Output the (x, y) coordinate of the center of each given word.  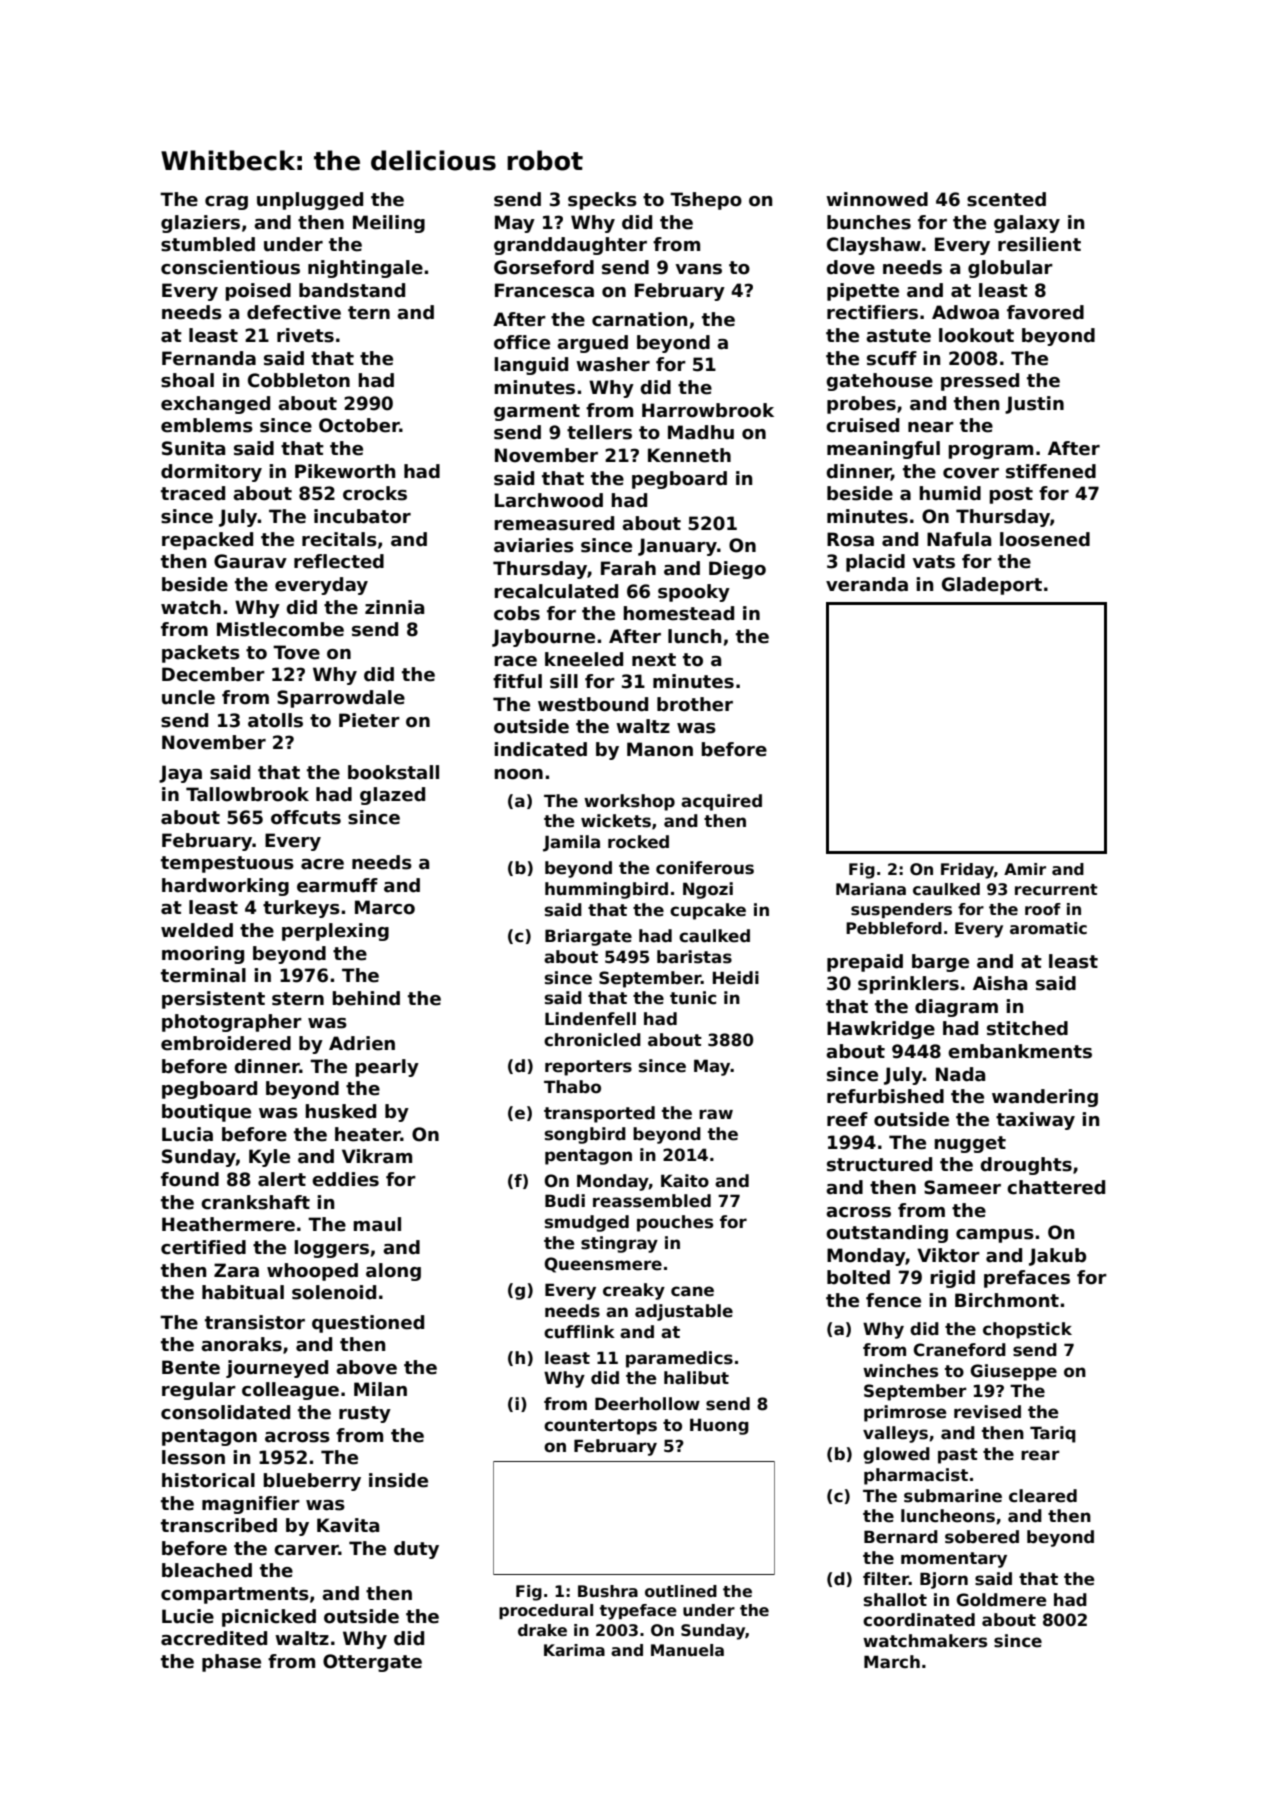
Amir (1025, 869)
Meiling (389, 224)
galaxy (1027, 224)
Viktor (948, 1255)
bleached (207, 1570)
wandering (1045, 1098)
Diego (737, 570)
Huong (719, 1426)
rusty (365, 1414)
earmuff (337, 885)
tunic (693, 998)
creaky (634, 1291)
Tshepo (706, 201)
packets (201, 654)
